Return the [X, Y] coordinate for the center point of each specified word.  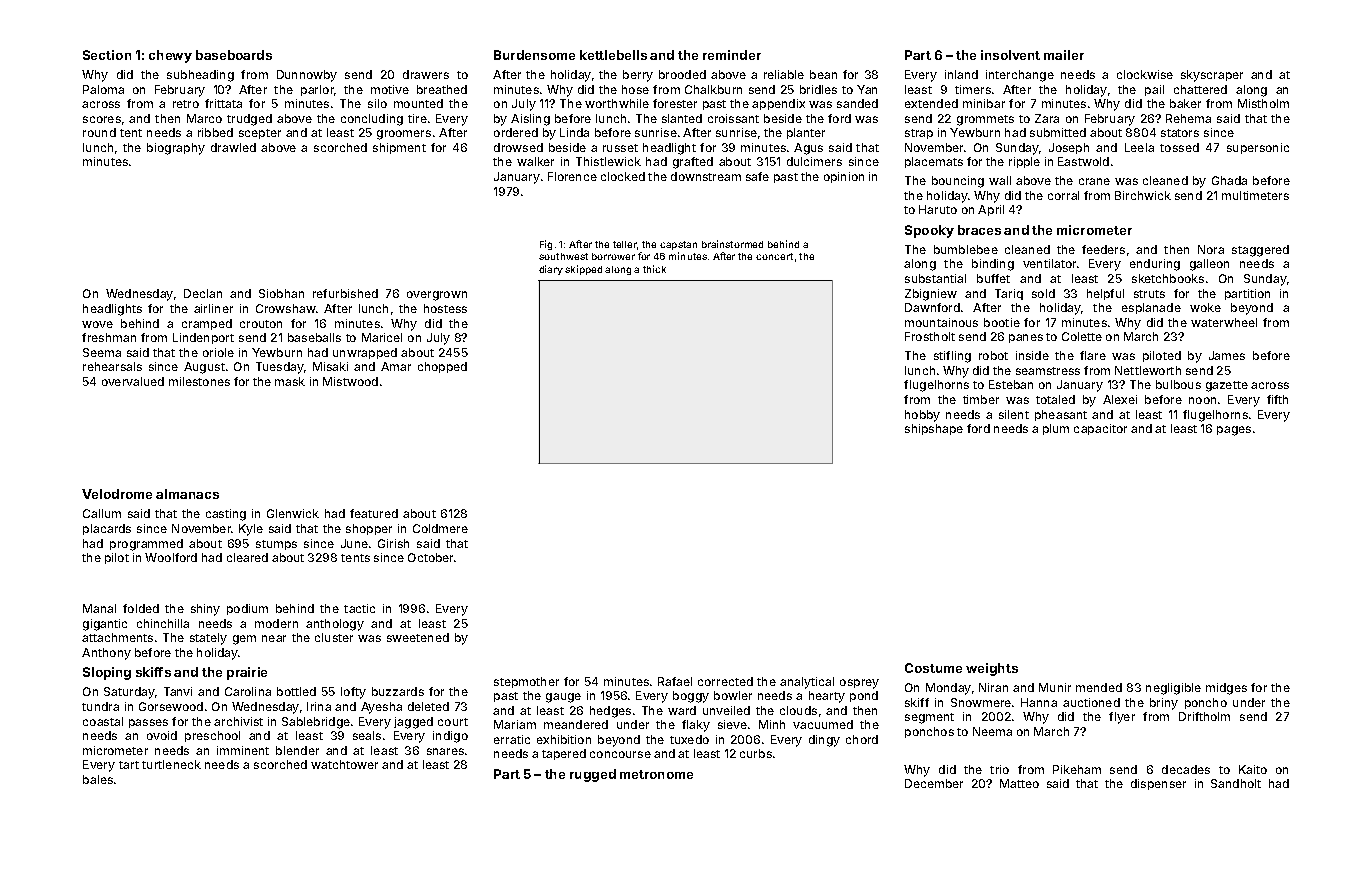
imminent [243, 750]
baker [1185, 103]
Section [107, 55]
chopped [442, 367]
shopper [369, 529]
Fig [546, 245]
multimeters [1255, 195]
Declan [203, 293]
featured [374, 513]
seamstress [1048, 371]
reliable [784, 74]
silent [1014, 414]
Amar [396, 366]
